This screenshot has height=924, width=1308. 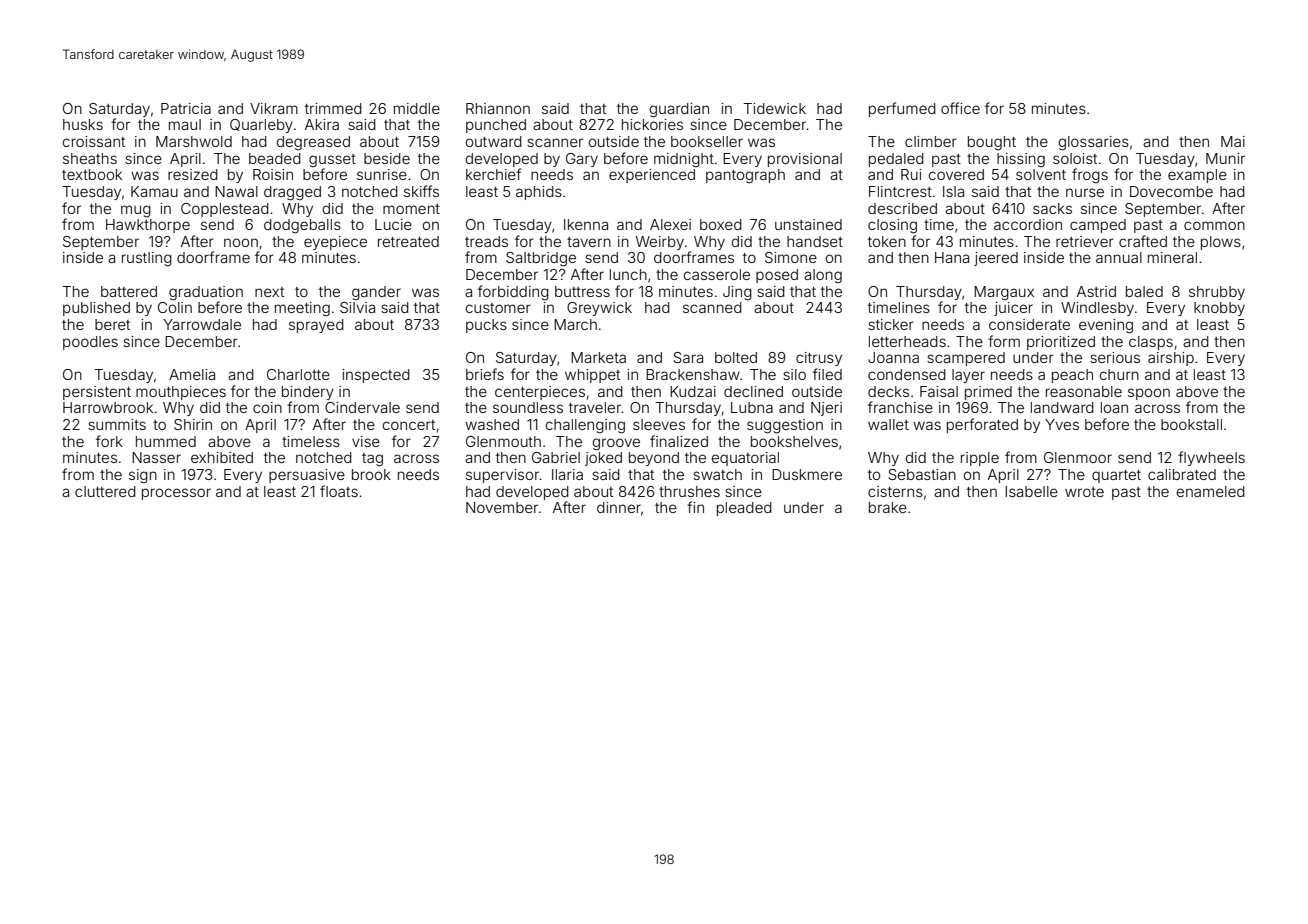 I want to click on Duskmere, so click(x=807, y=474).
